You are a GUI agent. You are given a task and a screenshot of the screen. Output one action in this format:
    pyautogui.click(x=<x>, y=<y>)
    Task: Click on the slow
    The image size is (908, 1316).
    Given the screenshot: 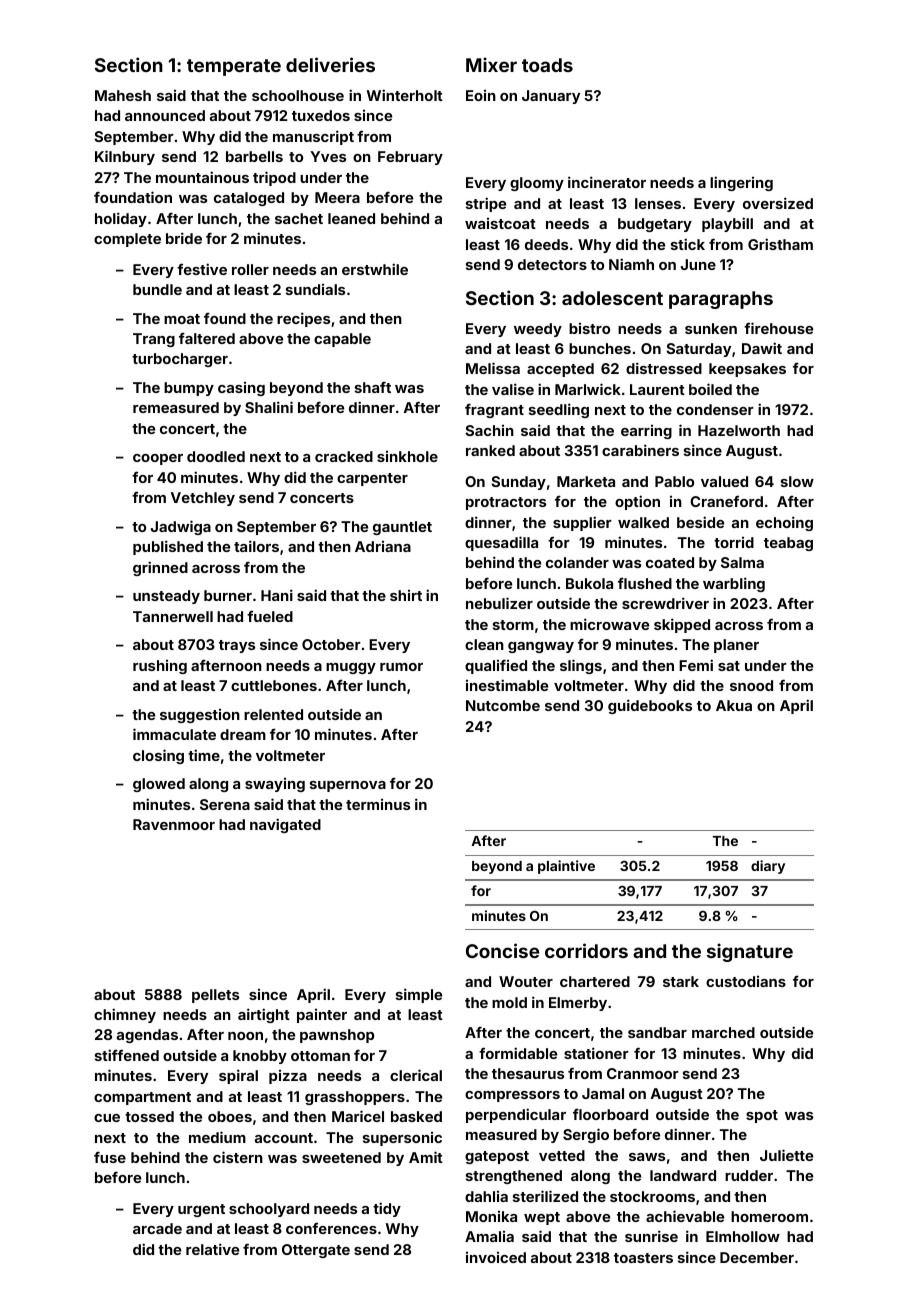 What is the action you would take?
    pyautogui.click(x=797, y=481)
